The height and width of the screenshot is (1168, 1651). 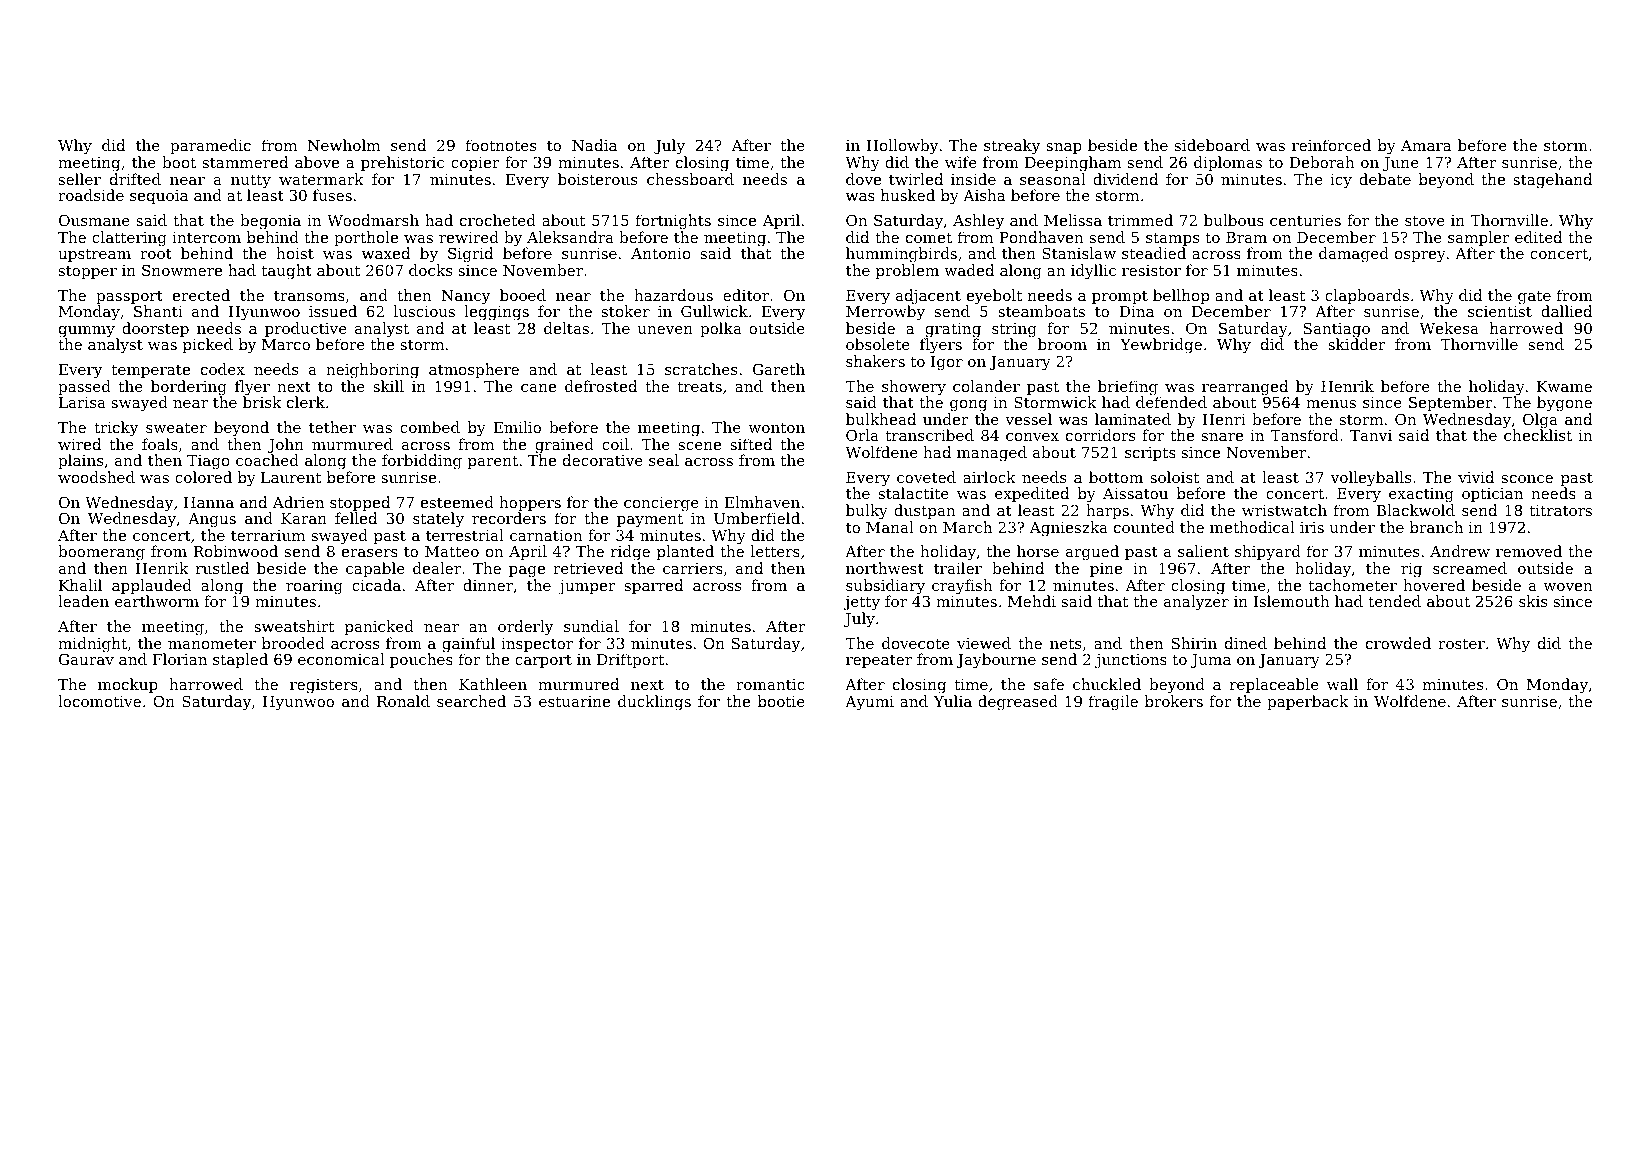 I want to click on March, so click(x=967, y=527).
